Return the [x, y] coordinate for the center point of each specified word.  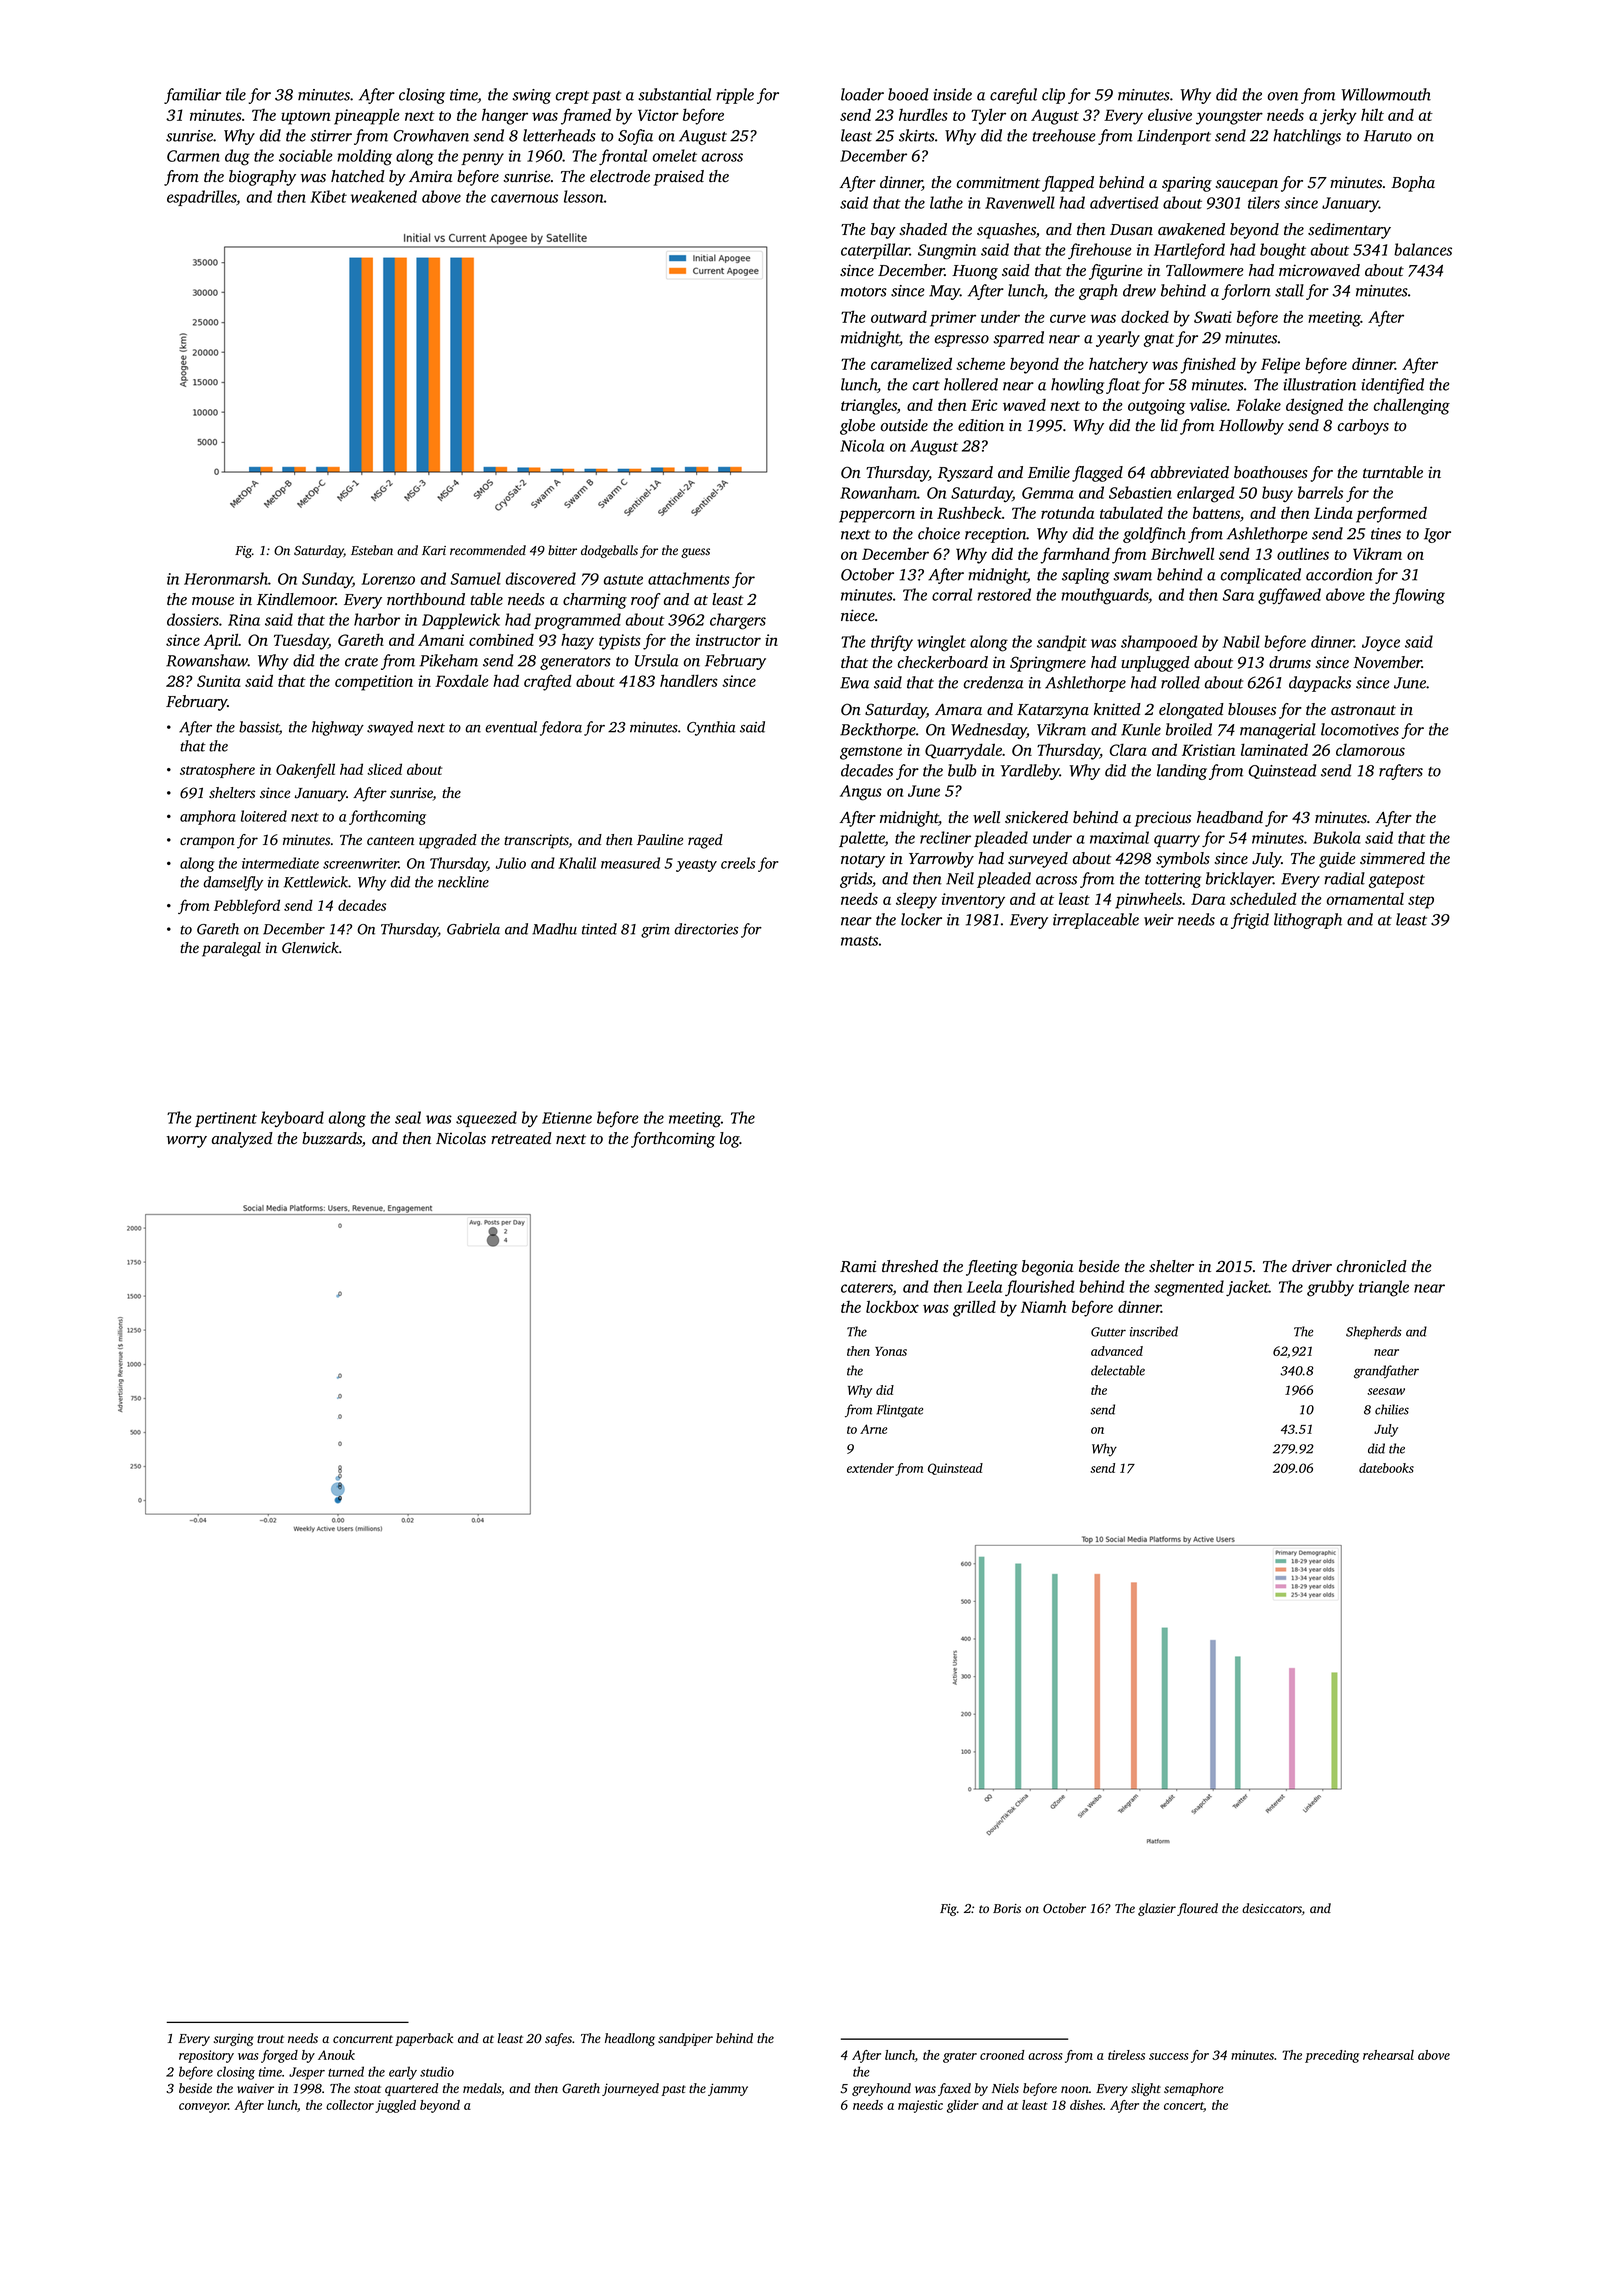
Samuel [476, 578]
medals [482, 2088]
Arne [873, 1429]
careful [1013, 96]
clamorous [1370, 750]
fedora [561, 728]
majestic [920, 2106]
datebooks [1386, 1468]
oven [1283, 96]
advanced [1117, 1351]
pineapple [367, 116]
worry [187, 1142]
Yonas [891, 1351]
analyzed [242, 1140]
